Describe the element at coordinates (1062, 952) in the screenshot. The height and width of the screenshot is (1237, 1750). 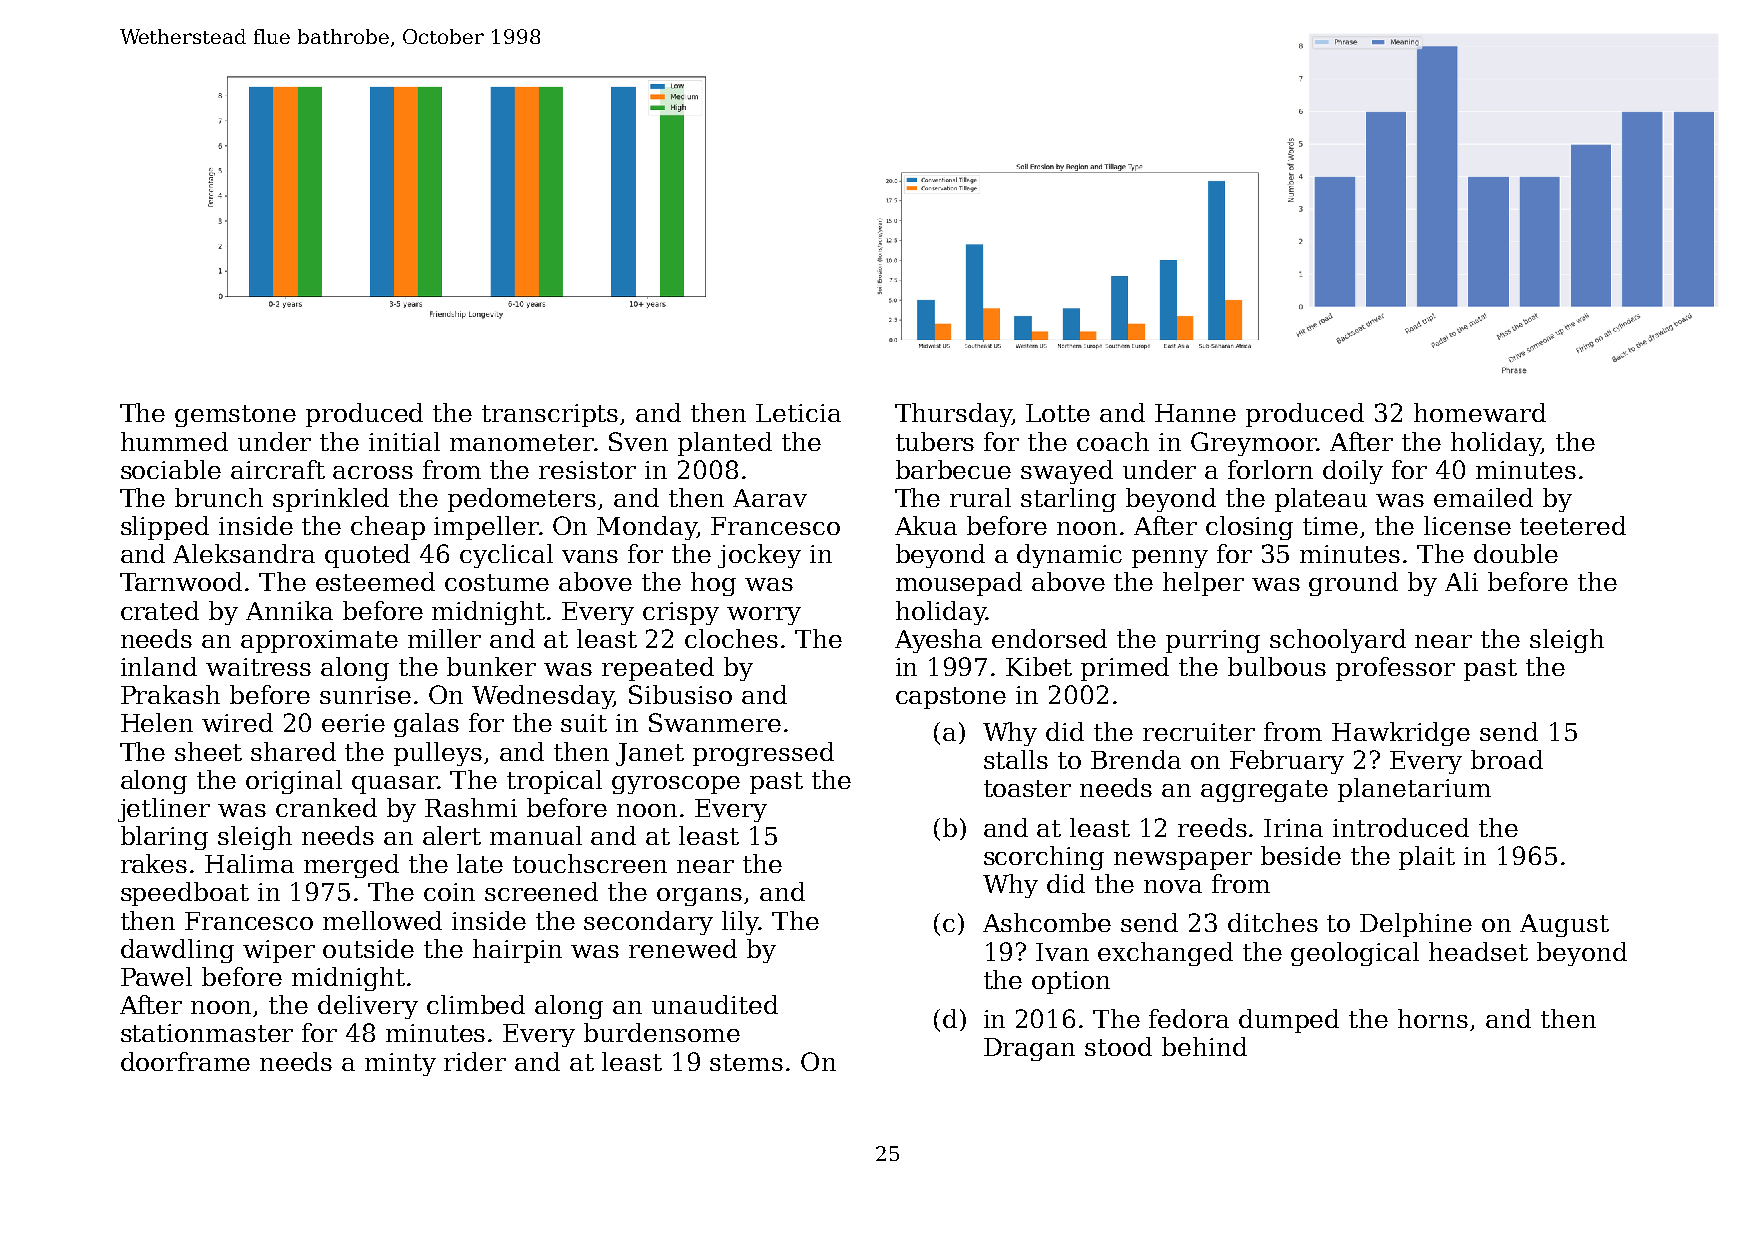
I see `Ivan` at that location.
